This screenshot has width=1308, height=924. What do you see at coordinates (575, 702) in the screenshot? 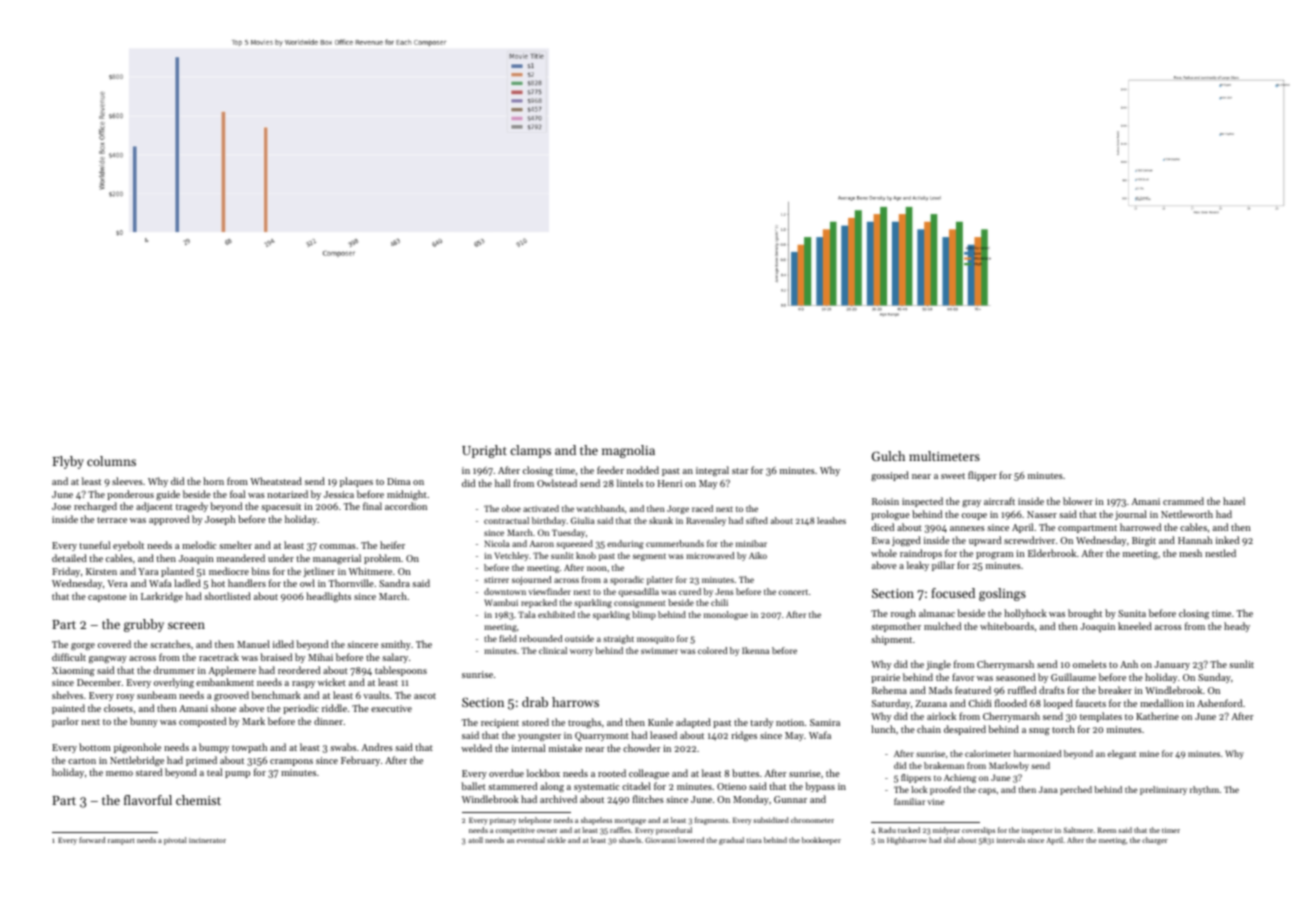
I see `harrows` at bounding box center [575, 702].
